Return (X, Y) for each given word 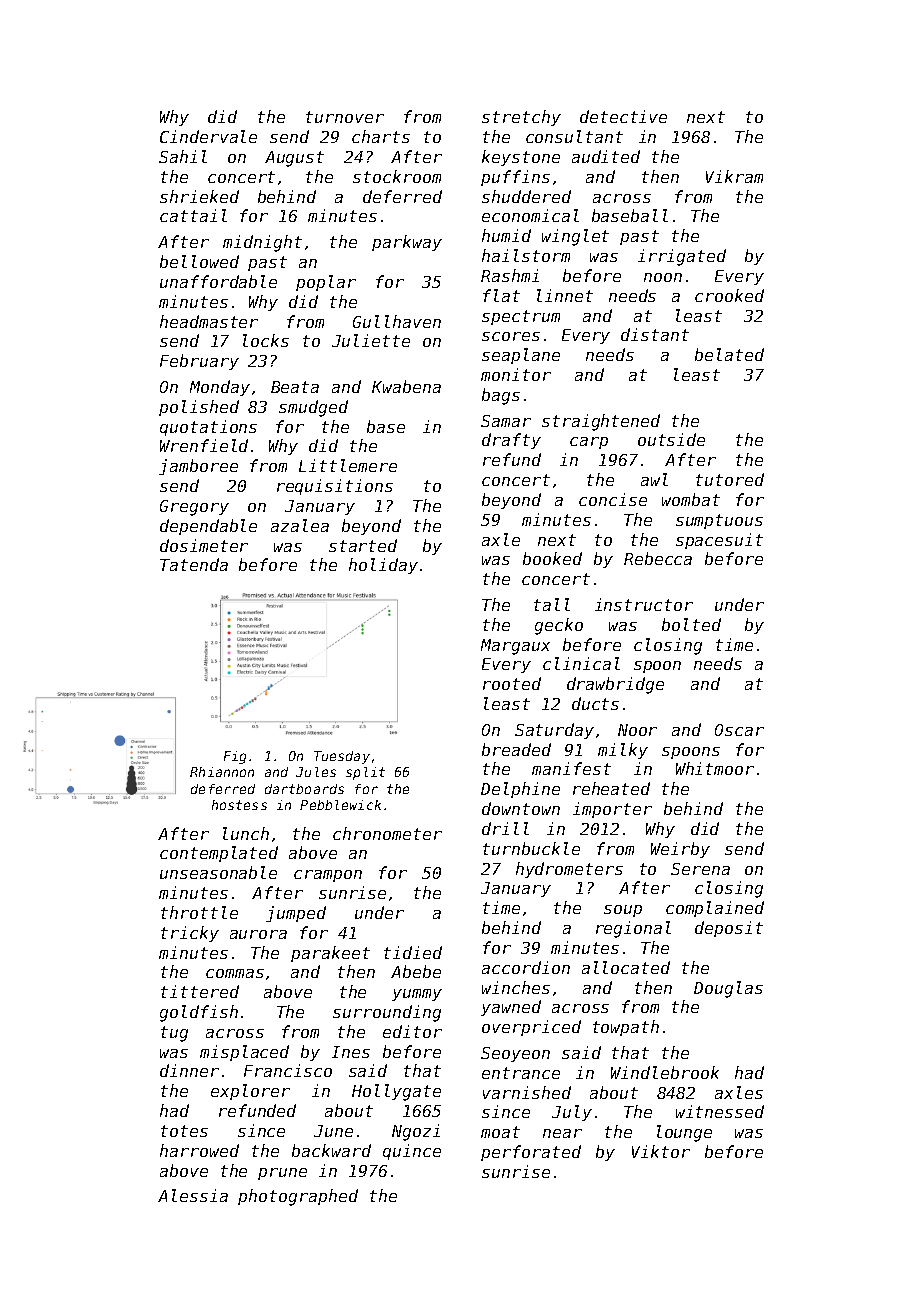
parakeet (330, 954)
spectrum (521, 317)
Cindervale (208, 136)
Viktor (661, 1151)
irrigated (682, 257)
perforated (531, 1153)
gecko (559, 626)
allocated (626, 967)
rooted (512, 683)
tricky (190, 934)
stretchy (521, 118)
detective (623, 116)
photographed (298, 1197)
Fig (235, 757)
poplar (326, 283)
